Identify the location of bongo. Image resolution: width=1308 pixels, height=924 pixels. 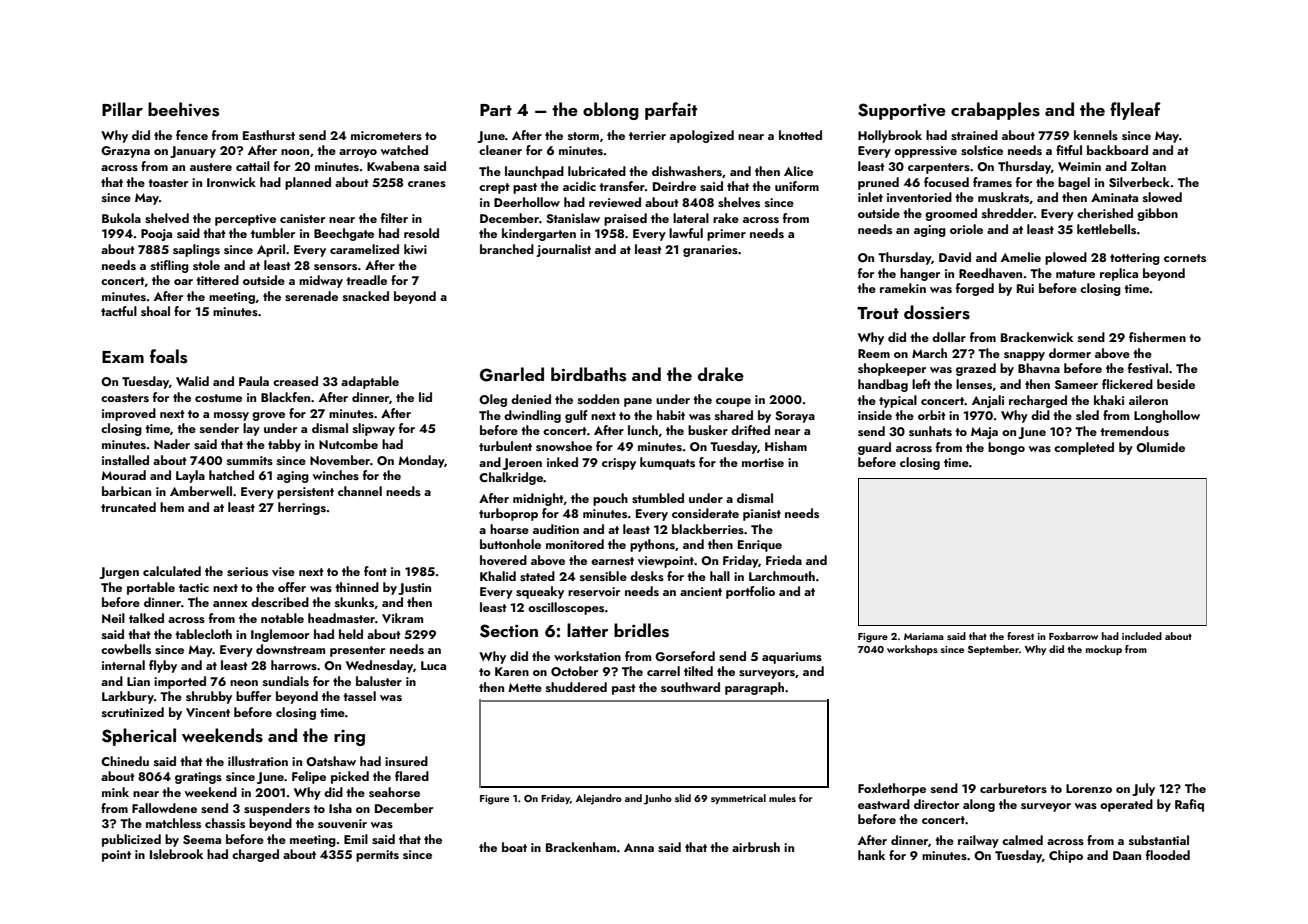
(1006, 448).
